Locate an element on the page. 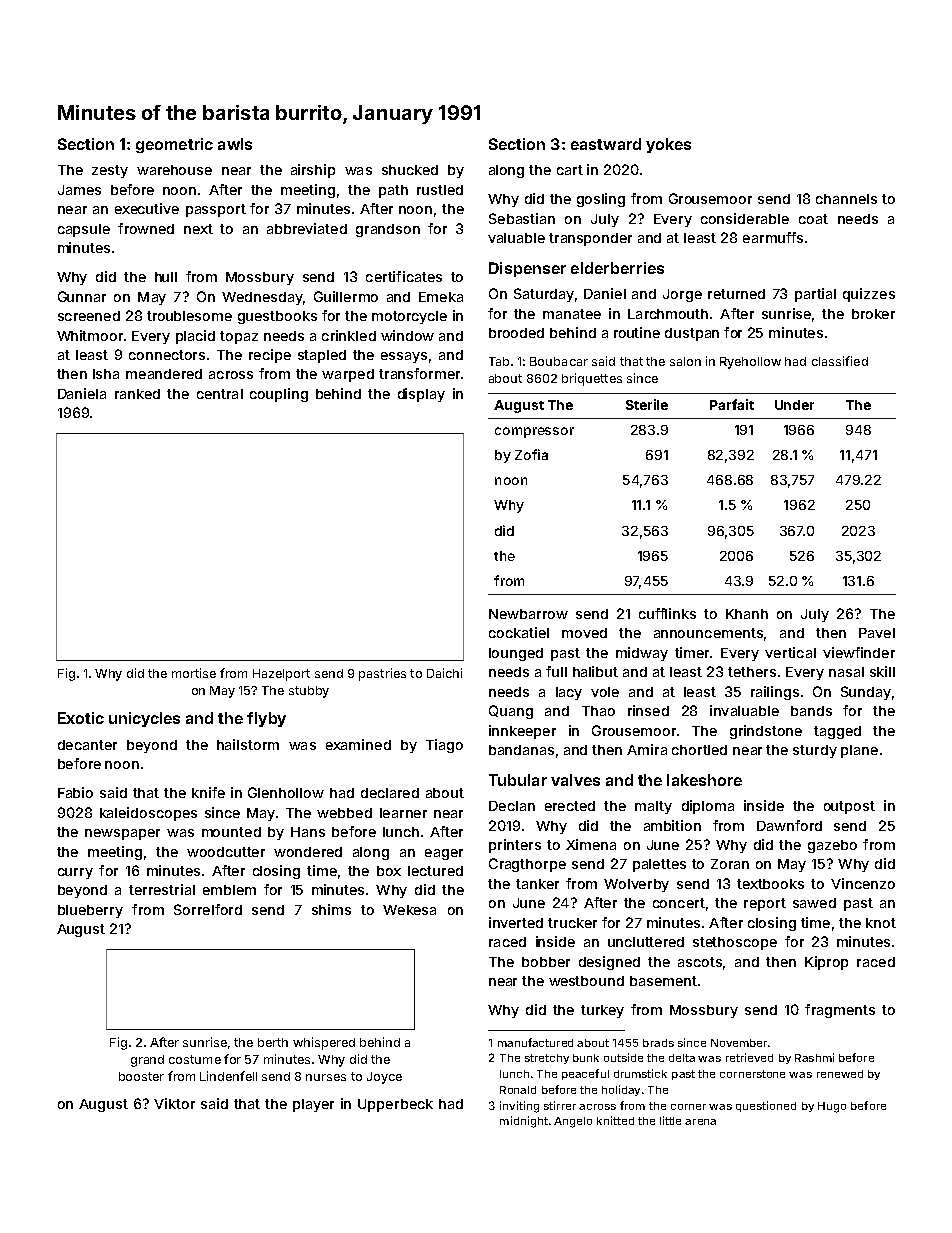 The width and height of the image is (952, 1233). bobber is located at coordinates (546, 962).
